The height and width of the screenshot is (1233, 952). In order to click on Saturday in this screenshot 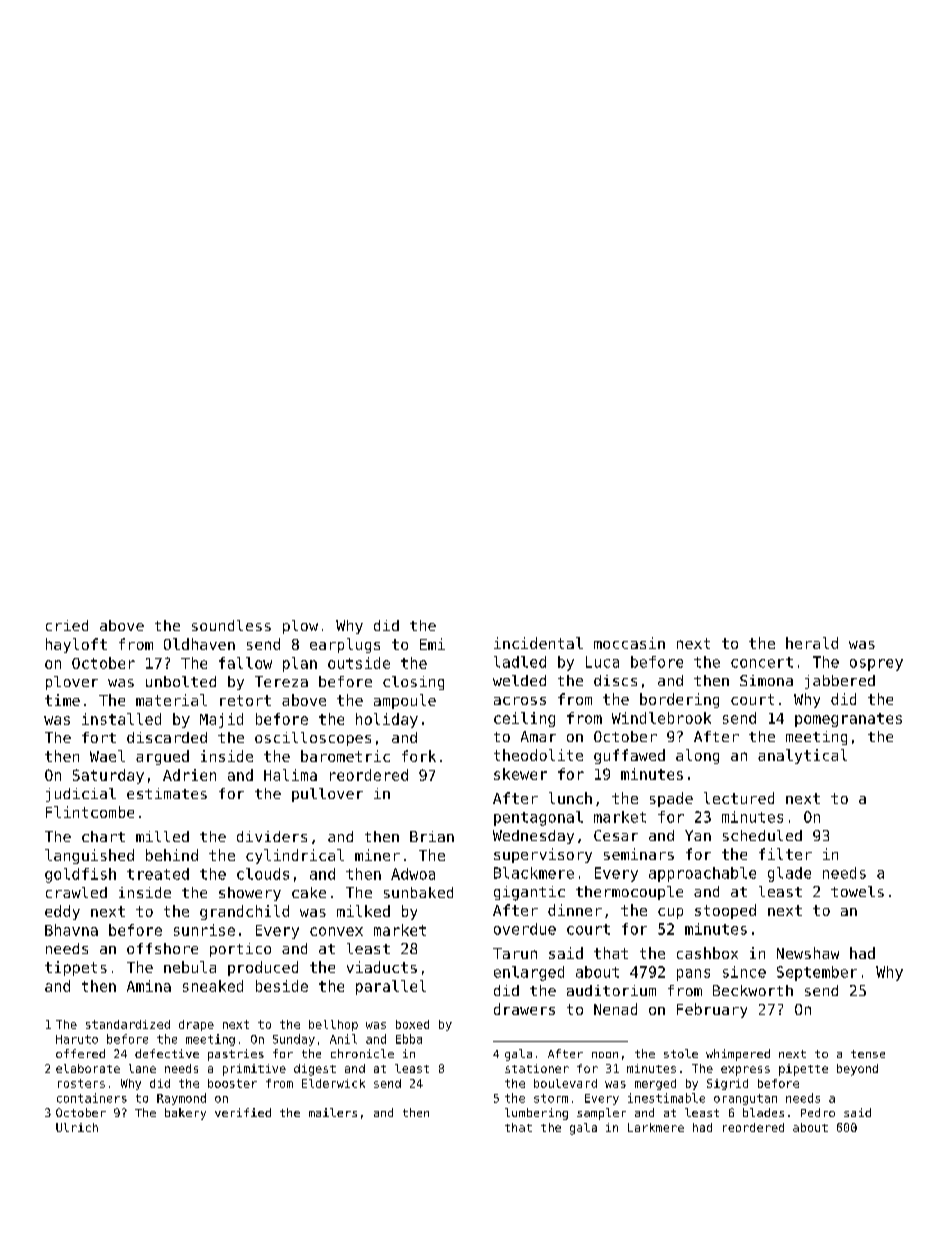, I will do `click(108, 776)`.
